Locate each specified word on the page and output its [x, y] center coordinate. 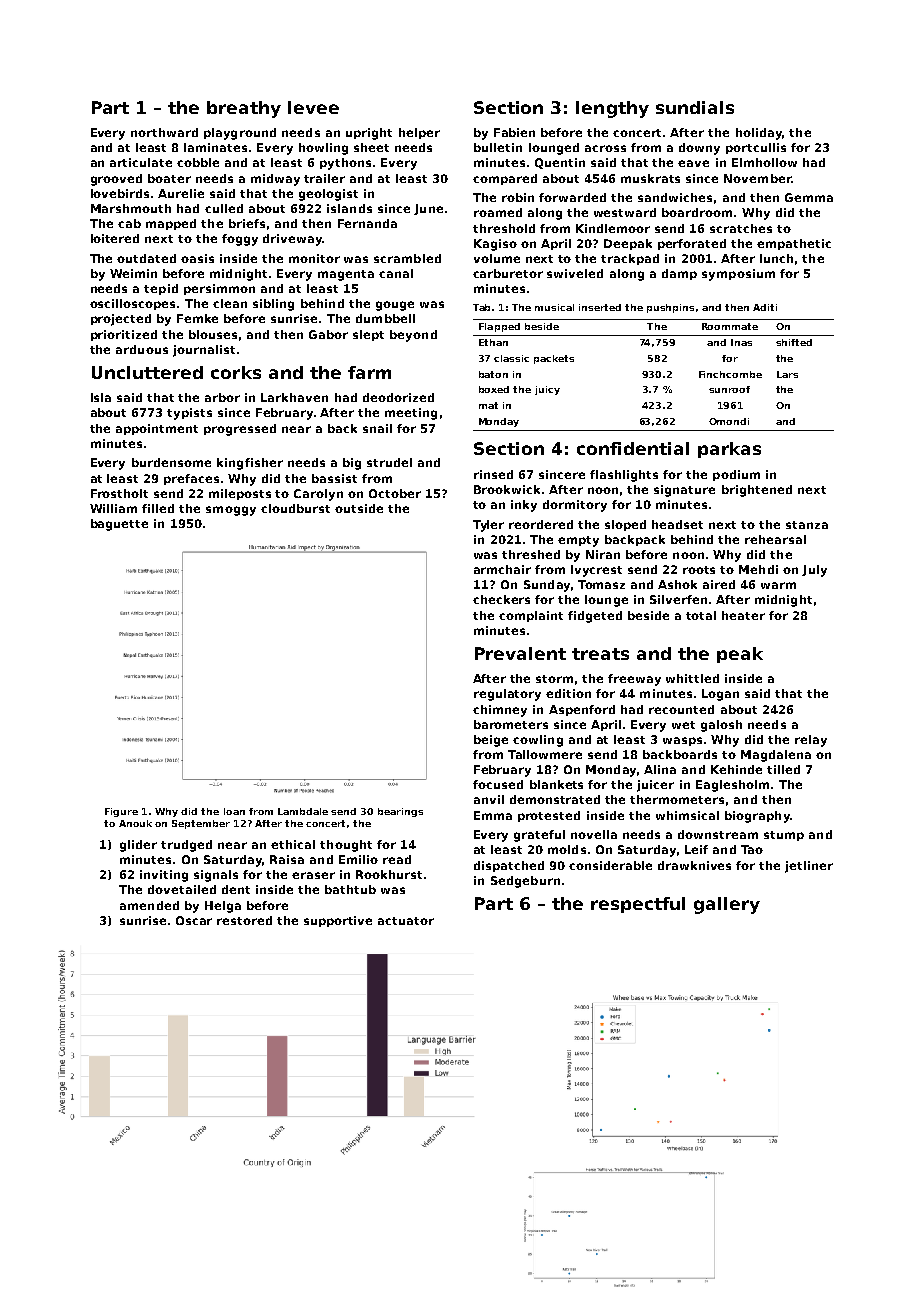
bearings [400, 812]
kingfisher [250, 464]
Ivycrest [596, 571]
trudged [186, 846]
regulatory [507, 695]
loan [234, 811]
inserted [600, 307]
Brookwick [507, 489]
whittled [692, 678]
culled [224, 208]
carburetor [508, 273]
